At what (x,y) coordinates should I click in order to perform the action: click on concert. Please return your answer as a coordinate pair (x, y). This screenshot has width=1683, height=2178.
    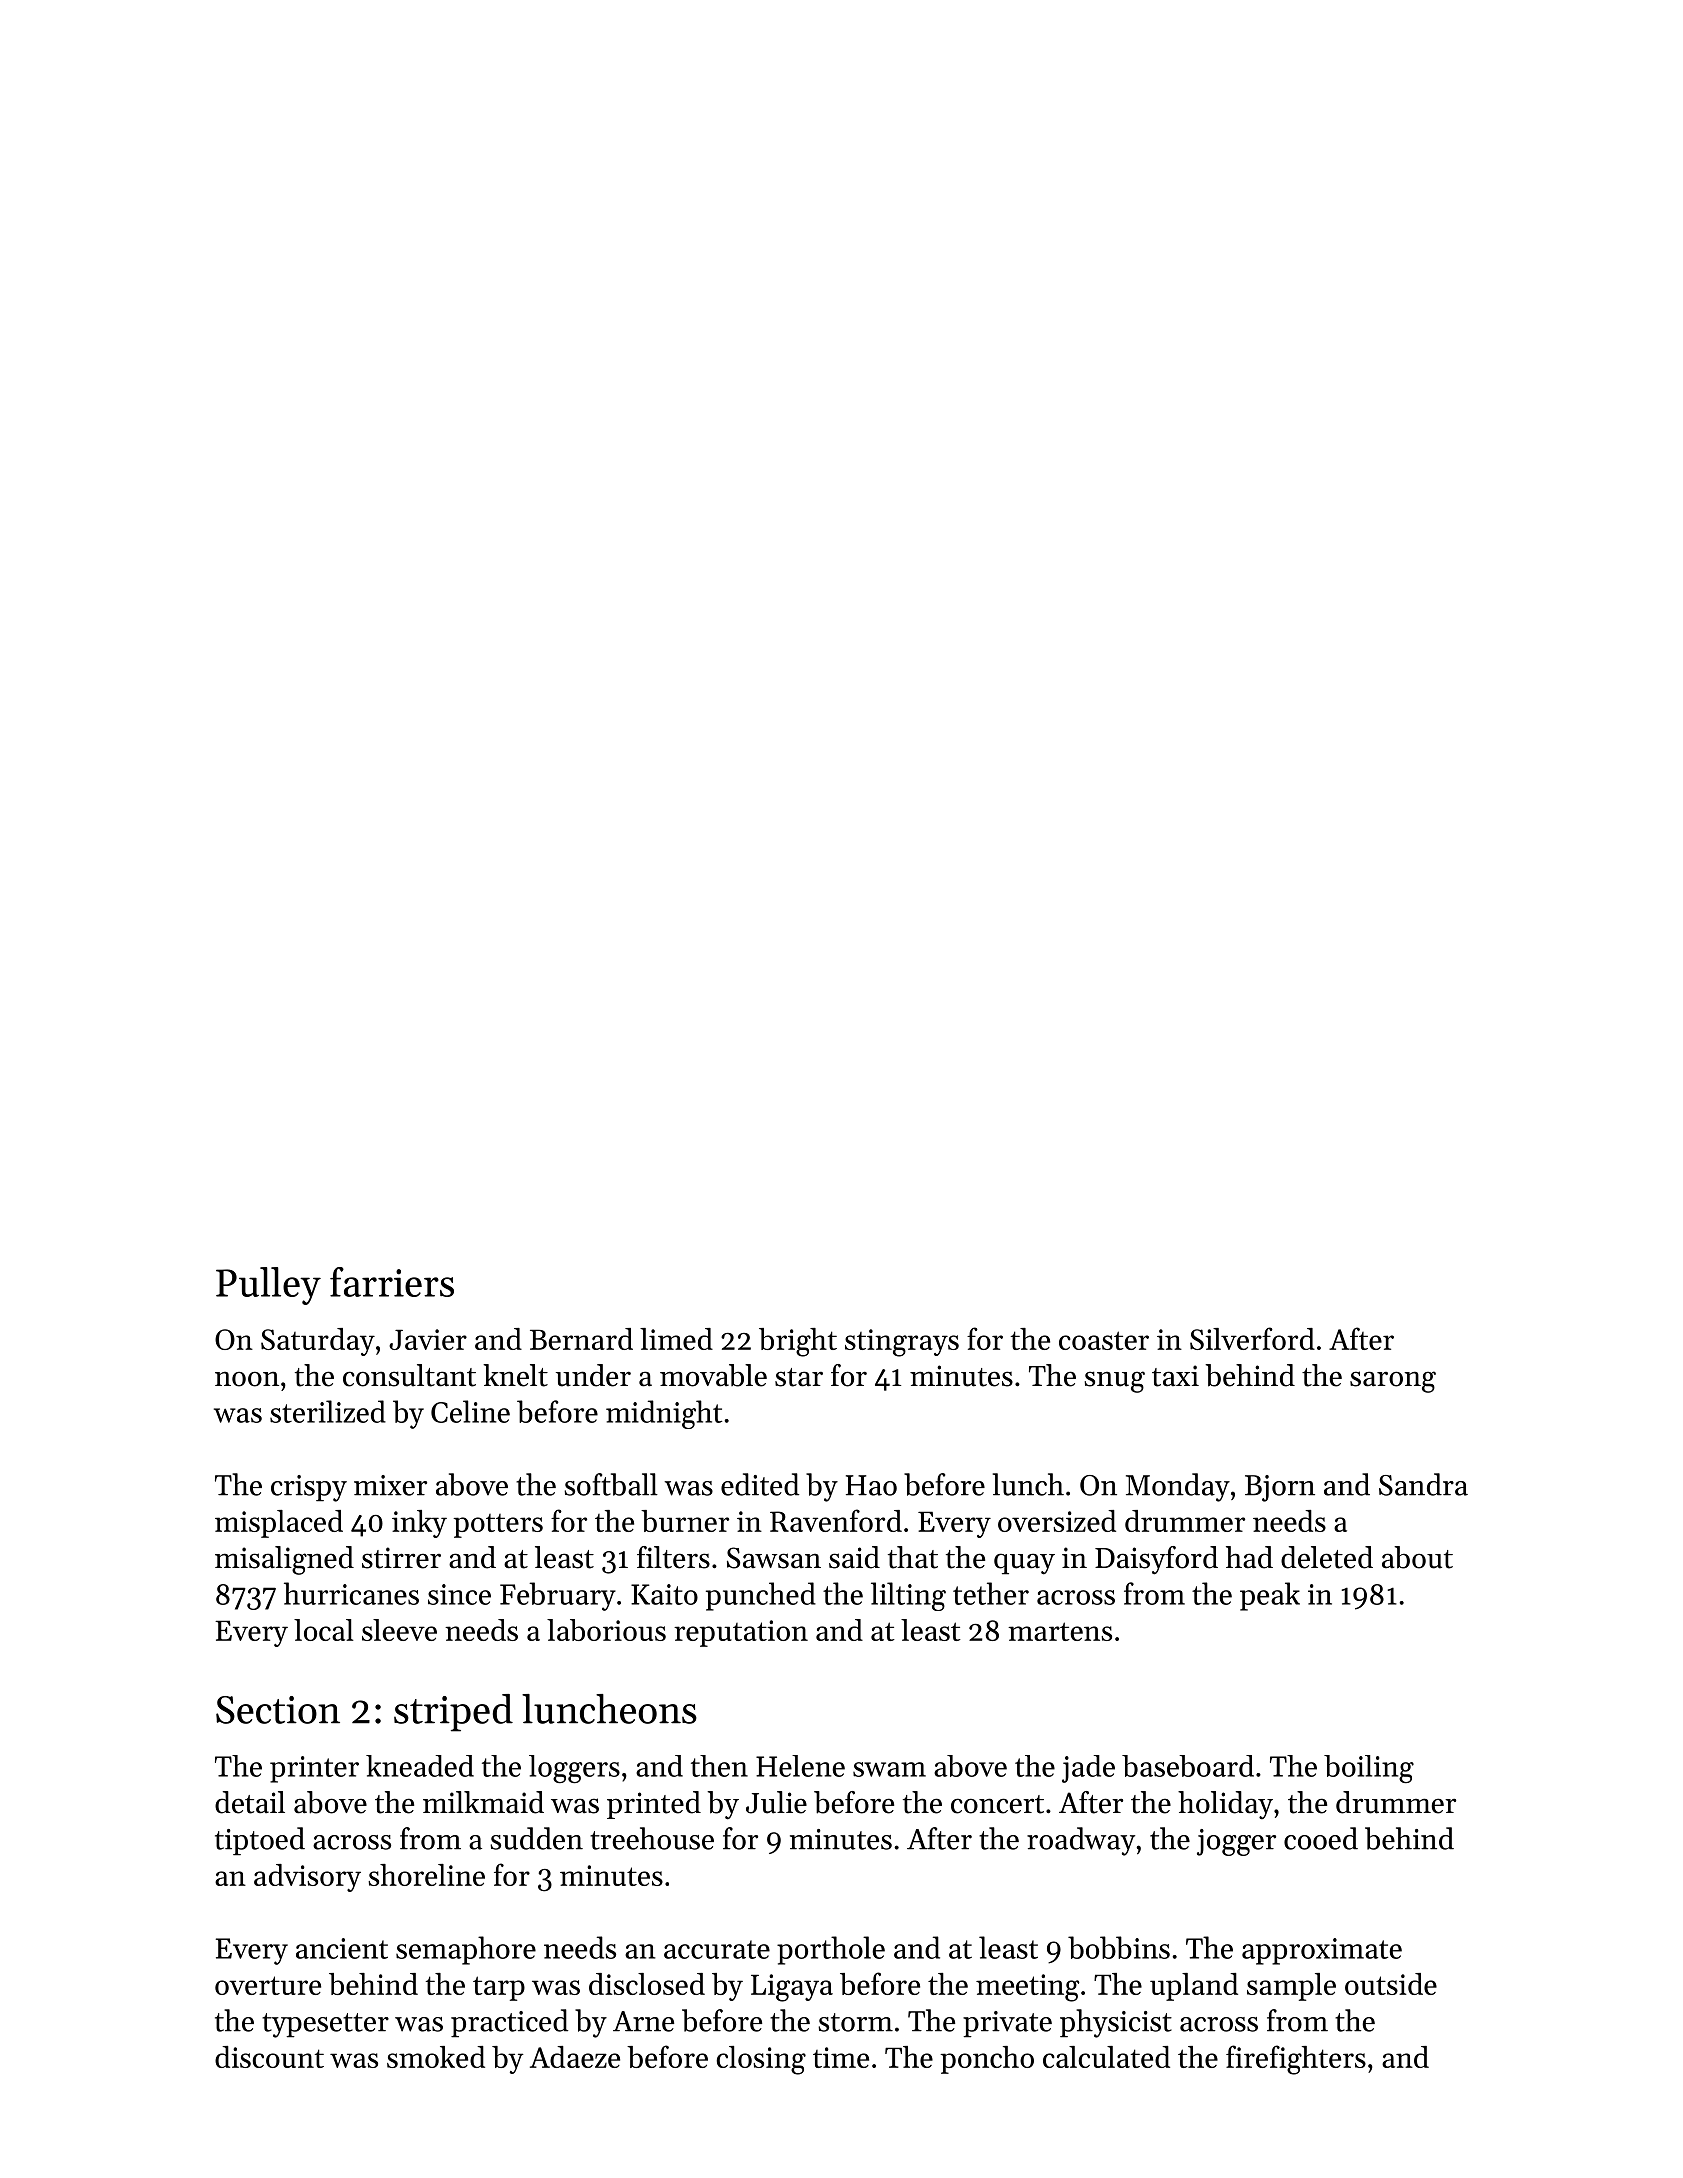
    Looking at the image, I should click on (997, 1804).
